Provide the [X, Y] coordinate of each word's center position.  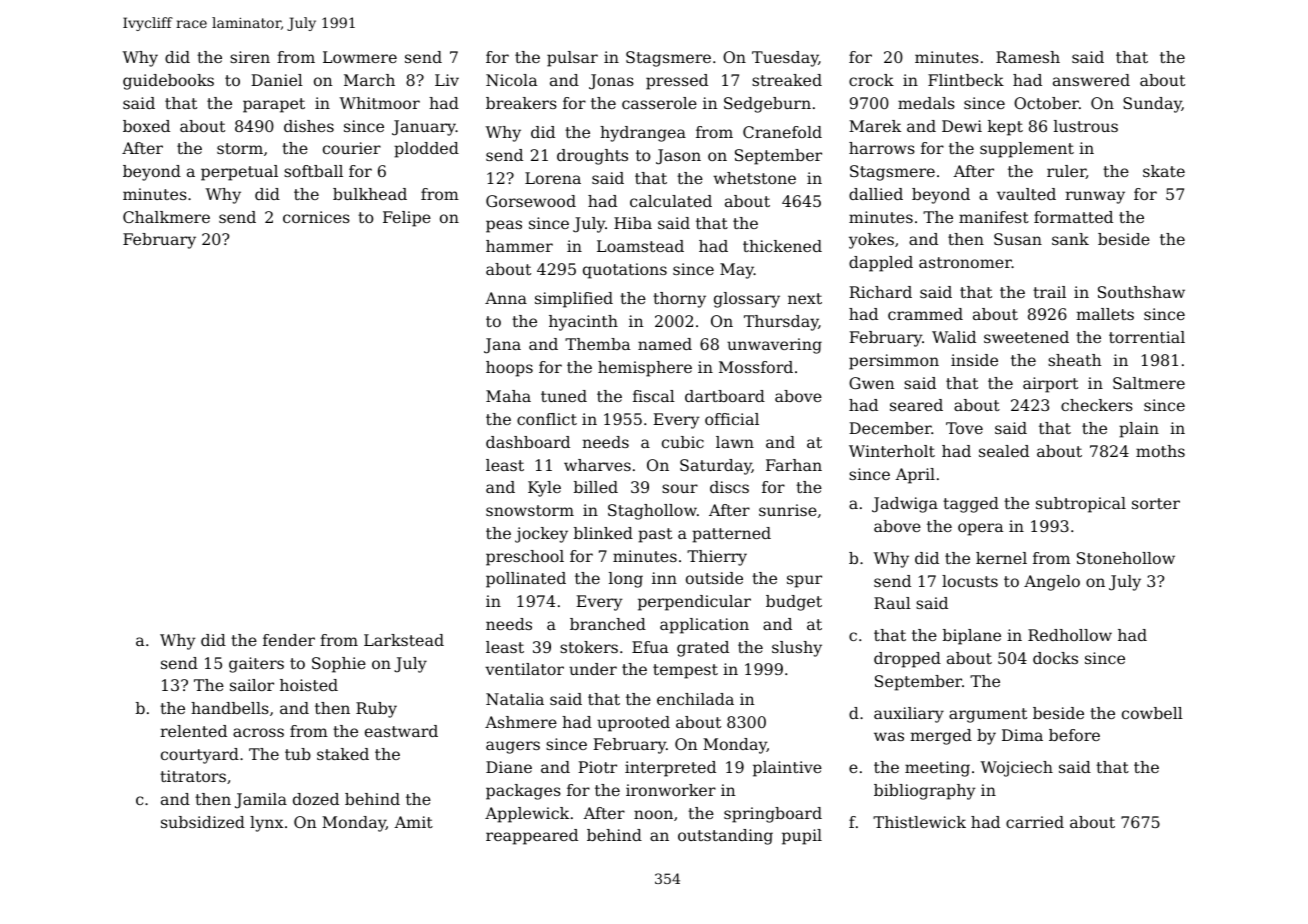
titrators [193, 776]
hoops [509, 369]
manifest [994, 217]
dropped [907, 660]
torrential [1147, 337]
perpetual [239, 173]
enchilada [695, 699]
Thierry [717, 558]
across [258, 732]
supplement [1027, 150]
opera [980, 529]
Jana [502, 346]
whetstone [754, 178]
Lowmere [360, 57]
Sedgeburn [767, 105]
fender [289, 640]
